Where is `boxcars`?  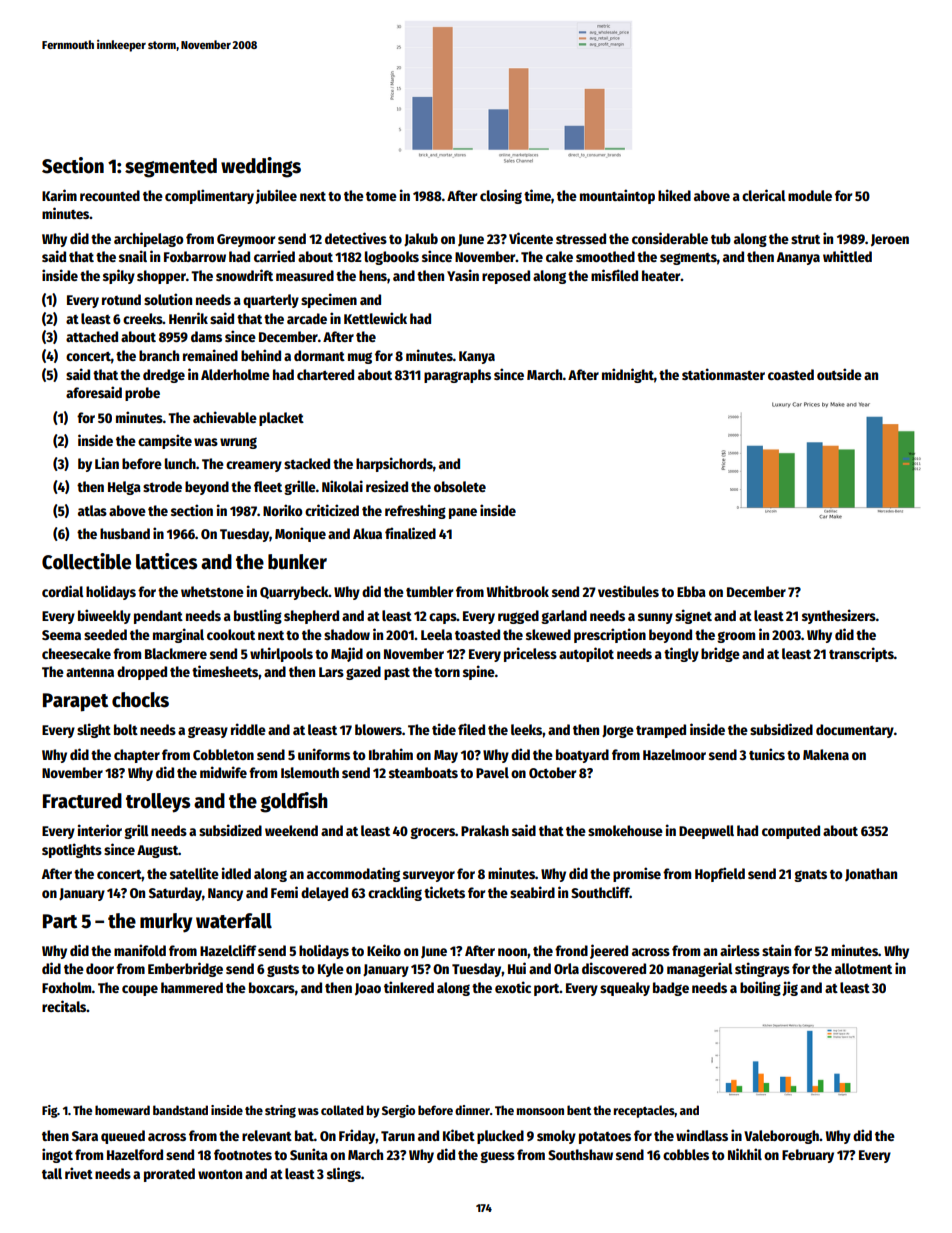 boxcars is located at coordinates (272, 987).
